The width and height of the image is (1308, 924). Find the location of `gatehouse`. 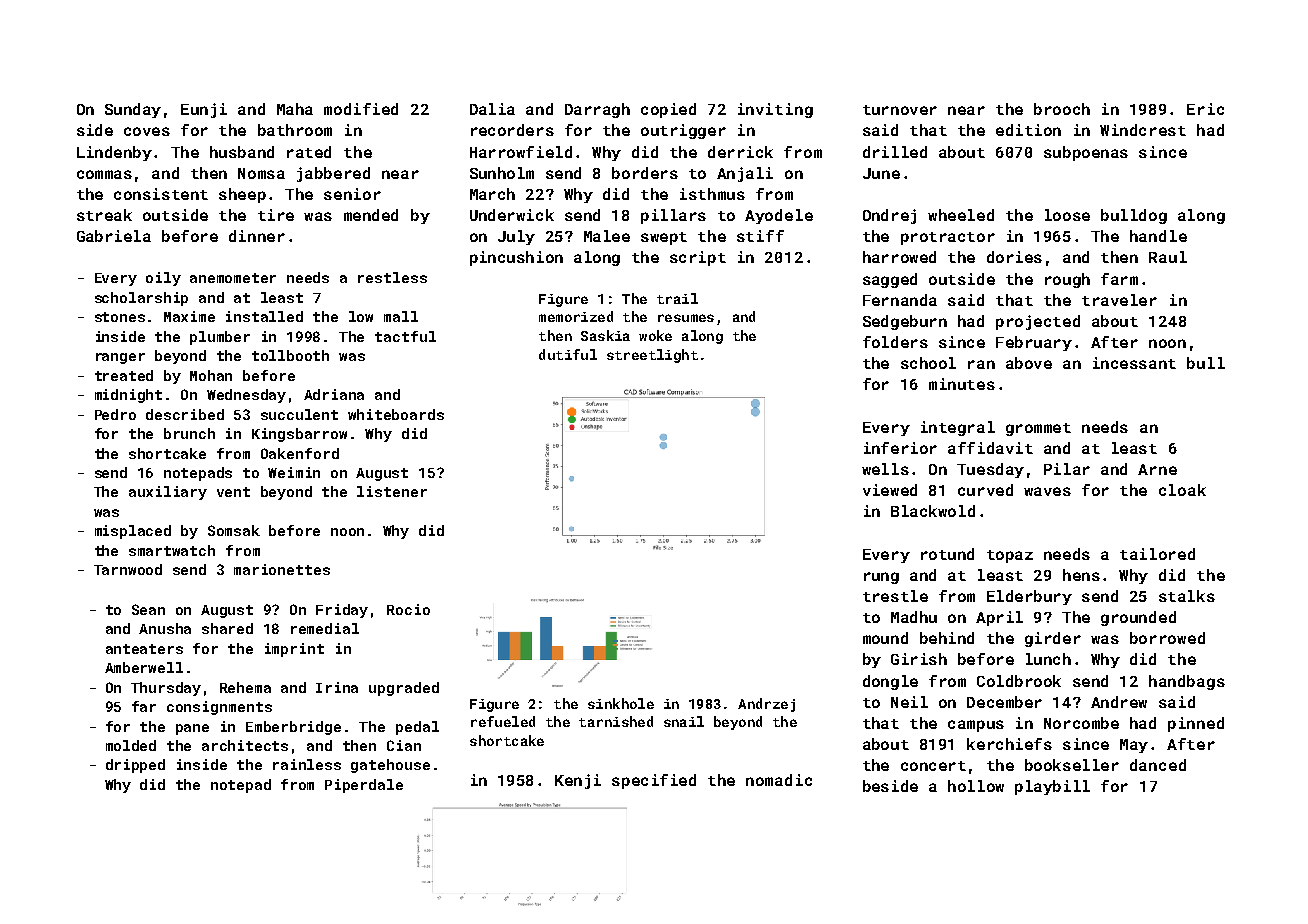

gatehouse is located at coordinates (390, 766).
